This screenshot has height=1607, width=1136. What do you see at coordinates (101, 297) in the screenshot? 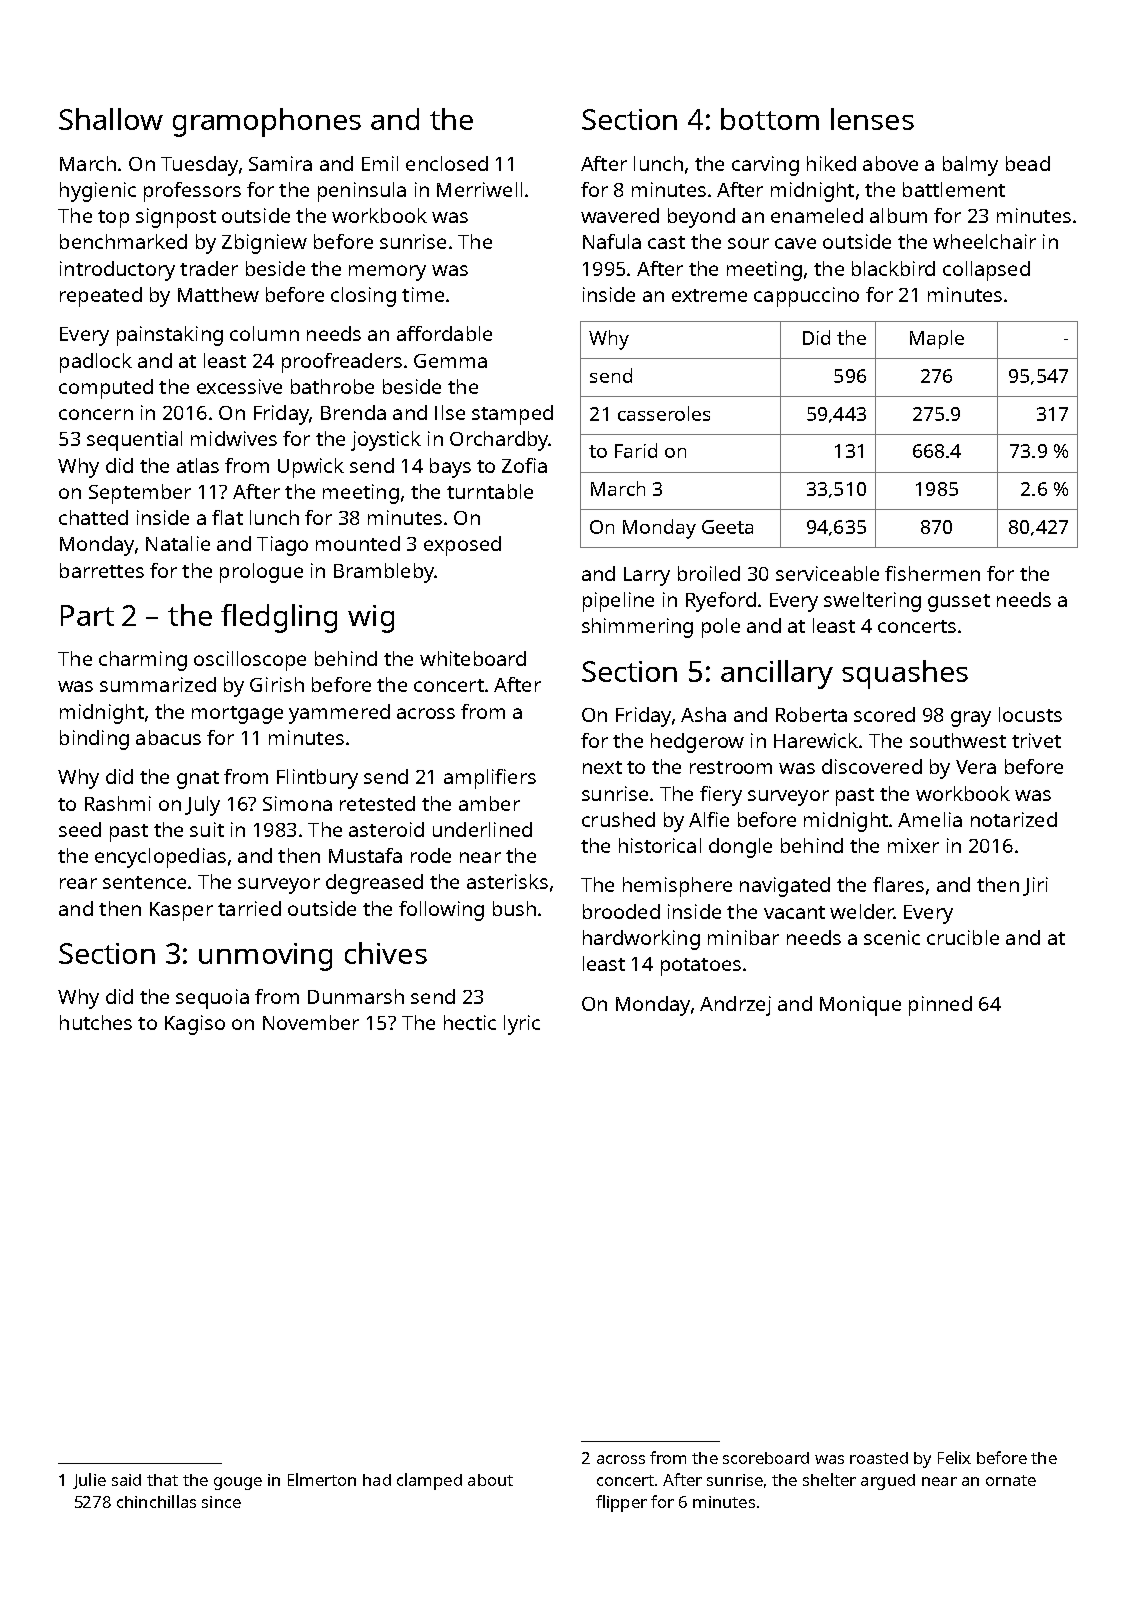
I see `repeated` at bounding box center [101, 297].
